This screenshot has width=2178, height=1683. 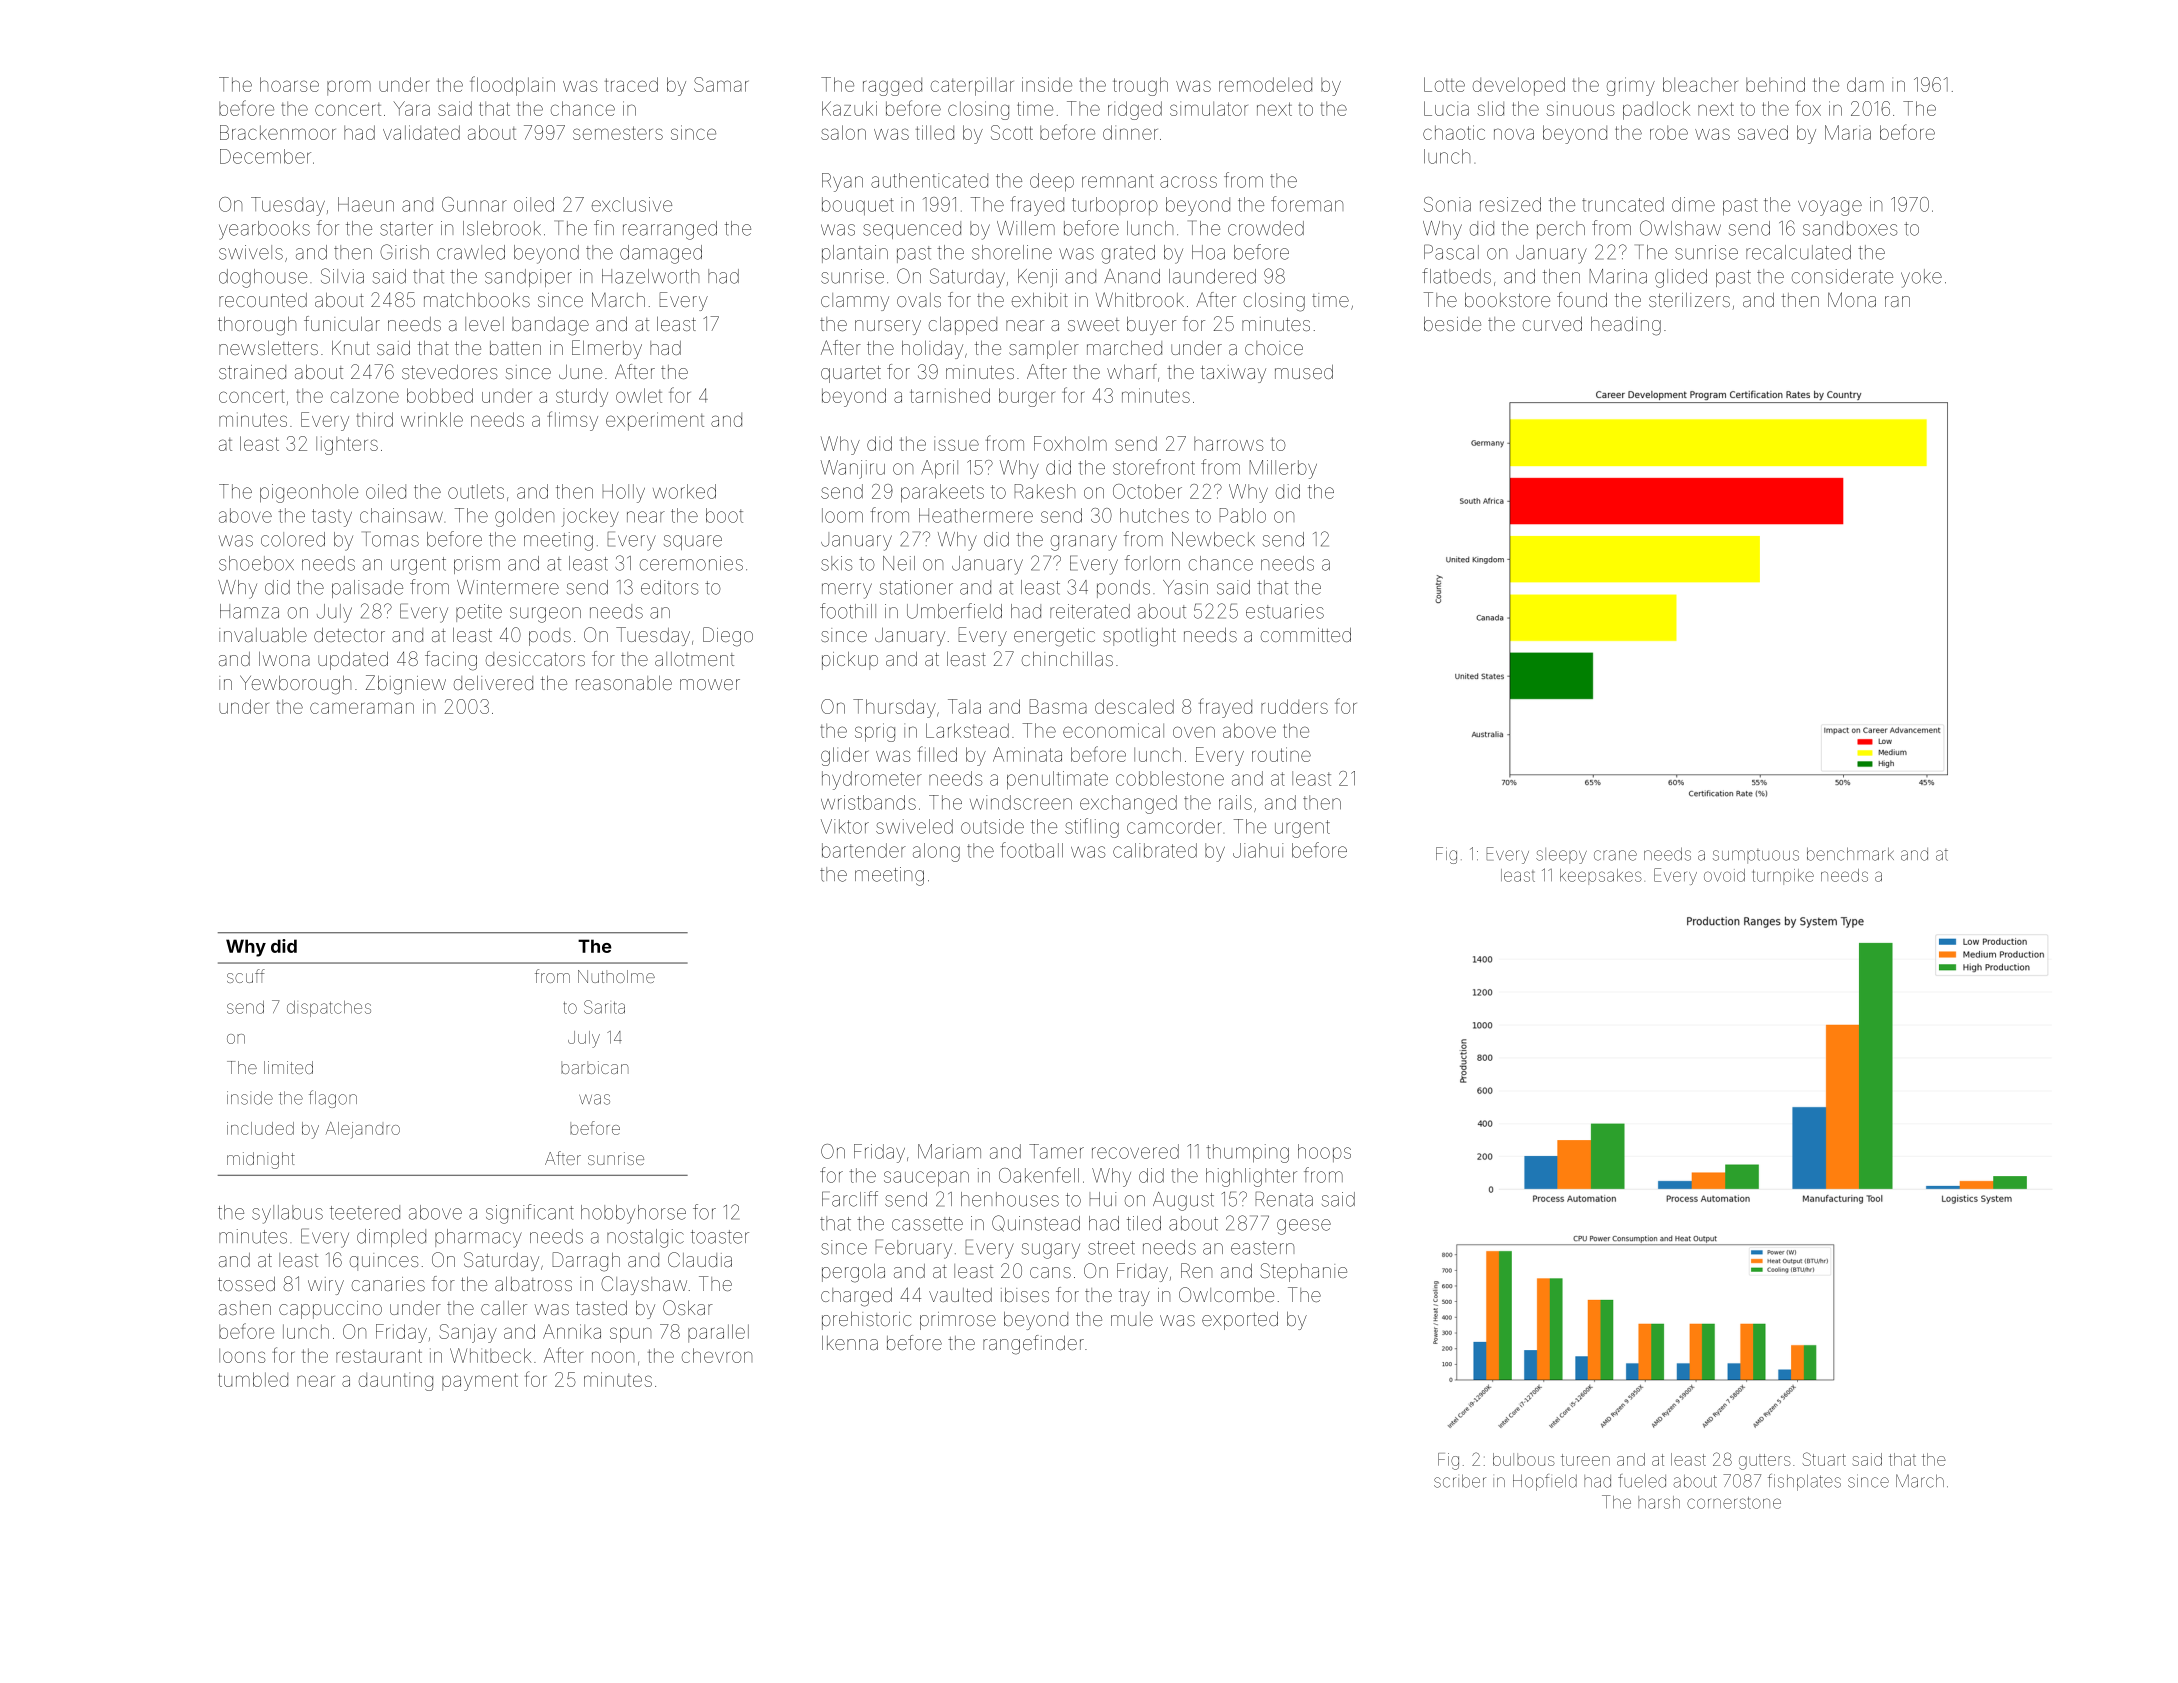 I want to click on vaulted, so click(x=960, y=1295).
